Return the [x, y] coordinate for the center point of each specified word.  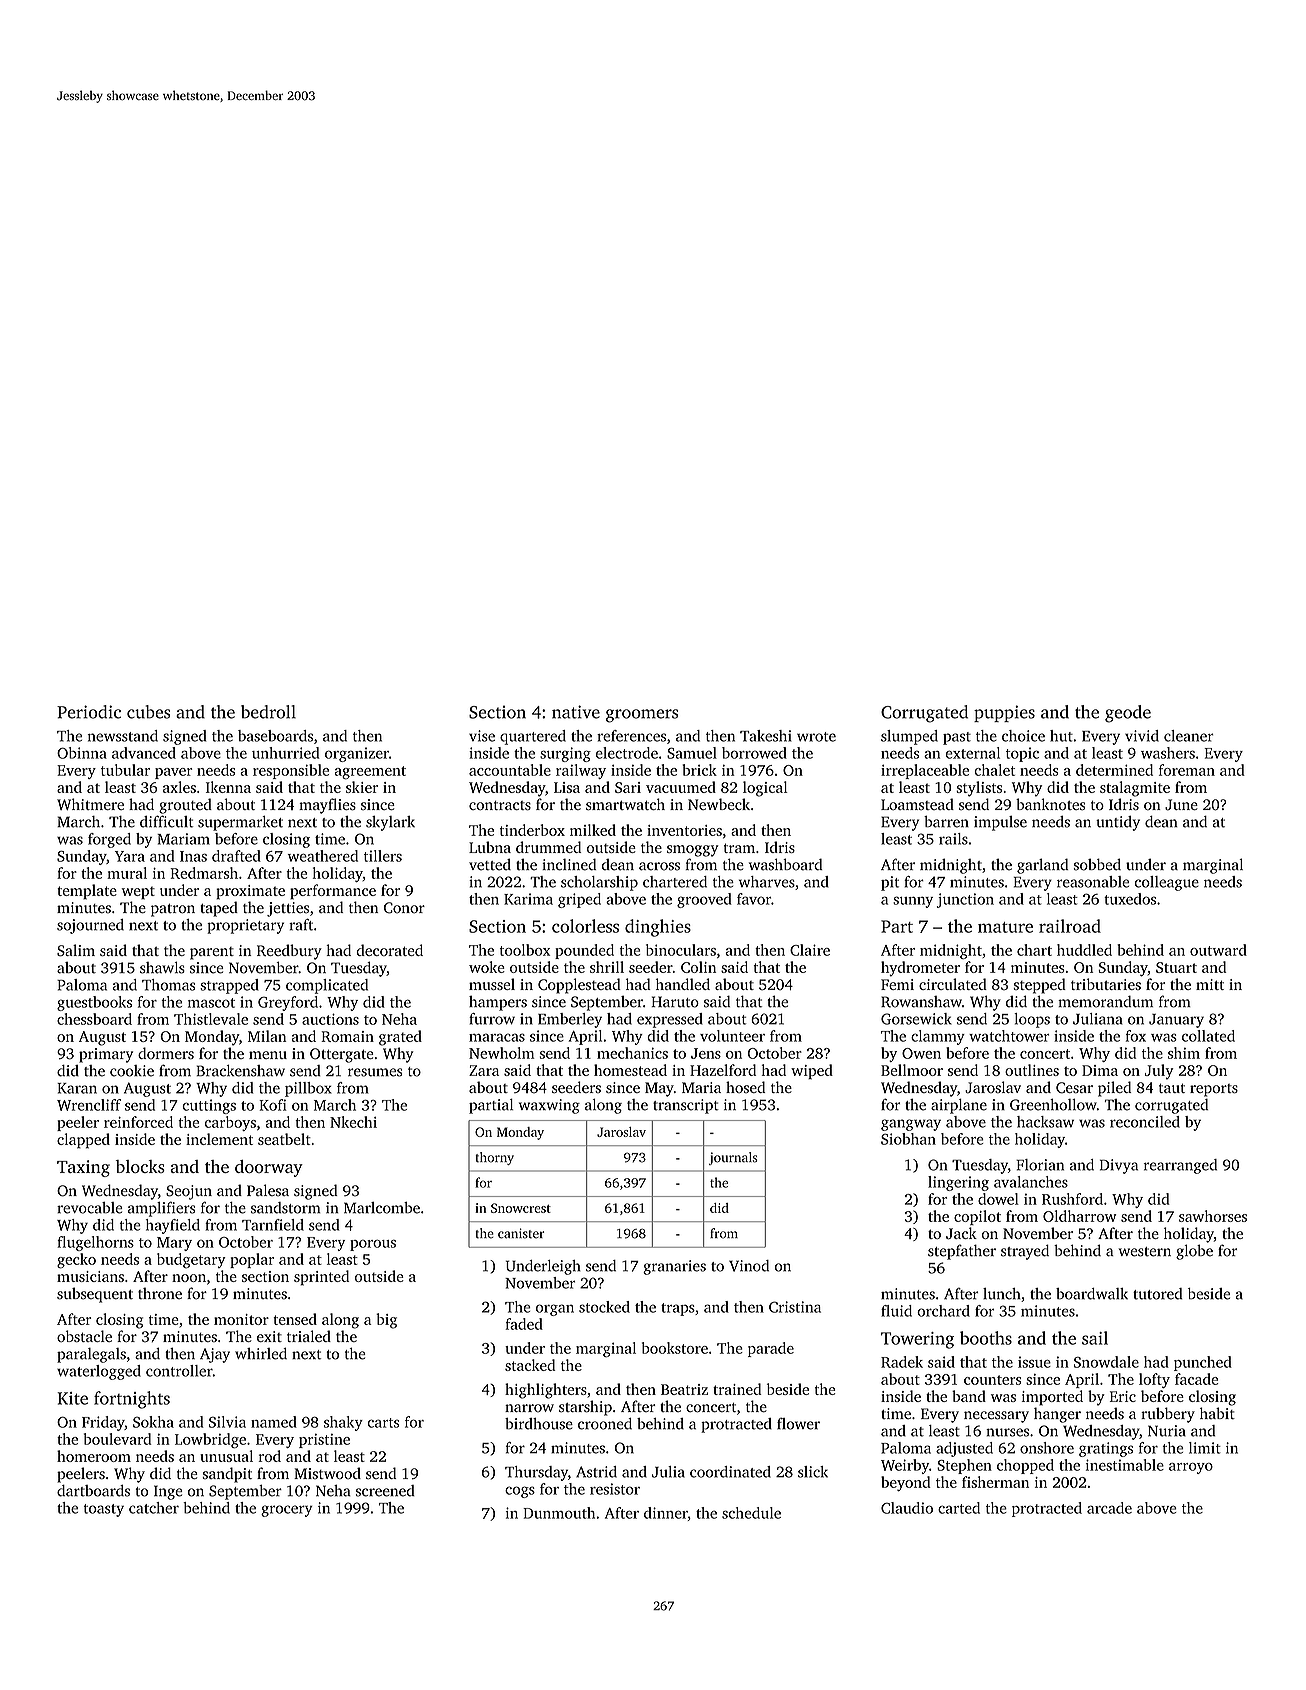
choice [1023, 736]
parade [771, 1349]
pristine [324, 1441]
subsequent [95, 1295]
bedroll [268, 712]
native [576, 712]
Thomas [168, 985]
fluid [896, 1311]
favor [754, 899]
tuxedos [1130, 899]
